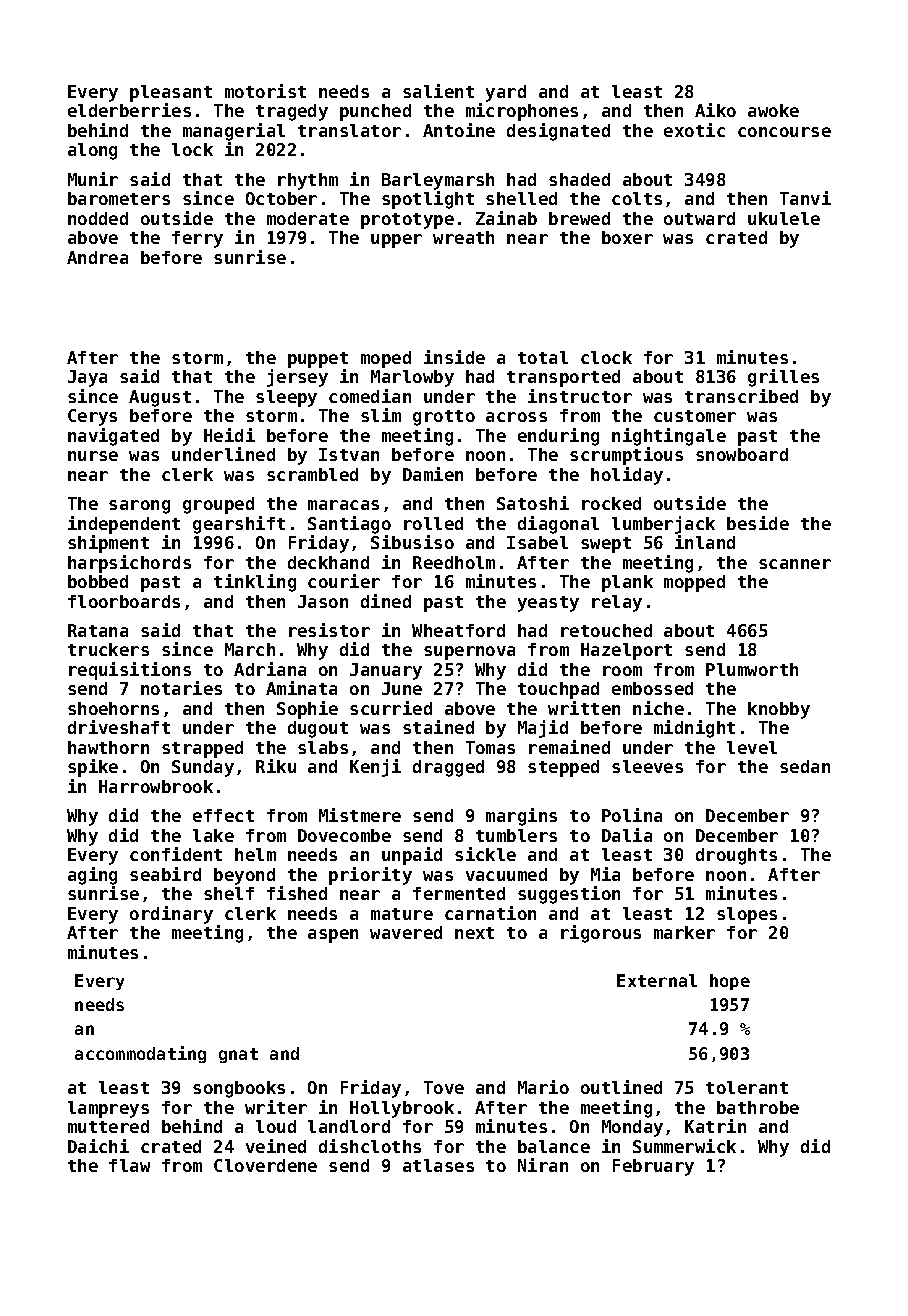 The image size is (908, 1316). Describe the element at coordinates (438, 181) in the page. I see `Barleymarsh` at that location.
